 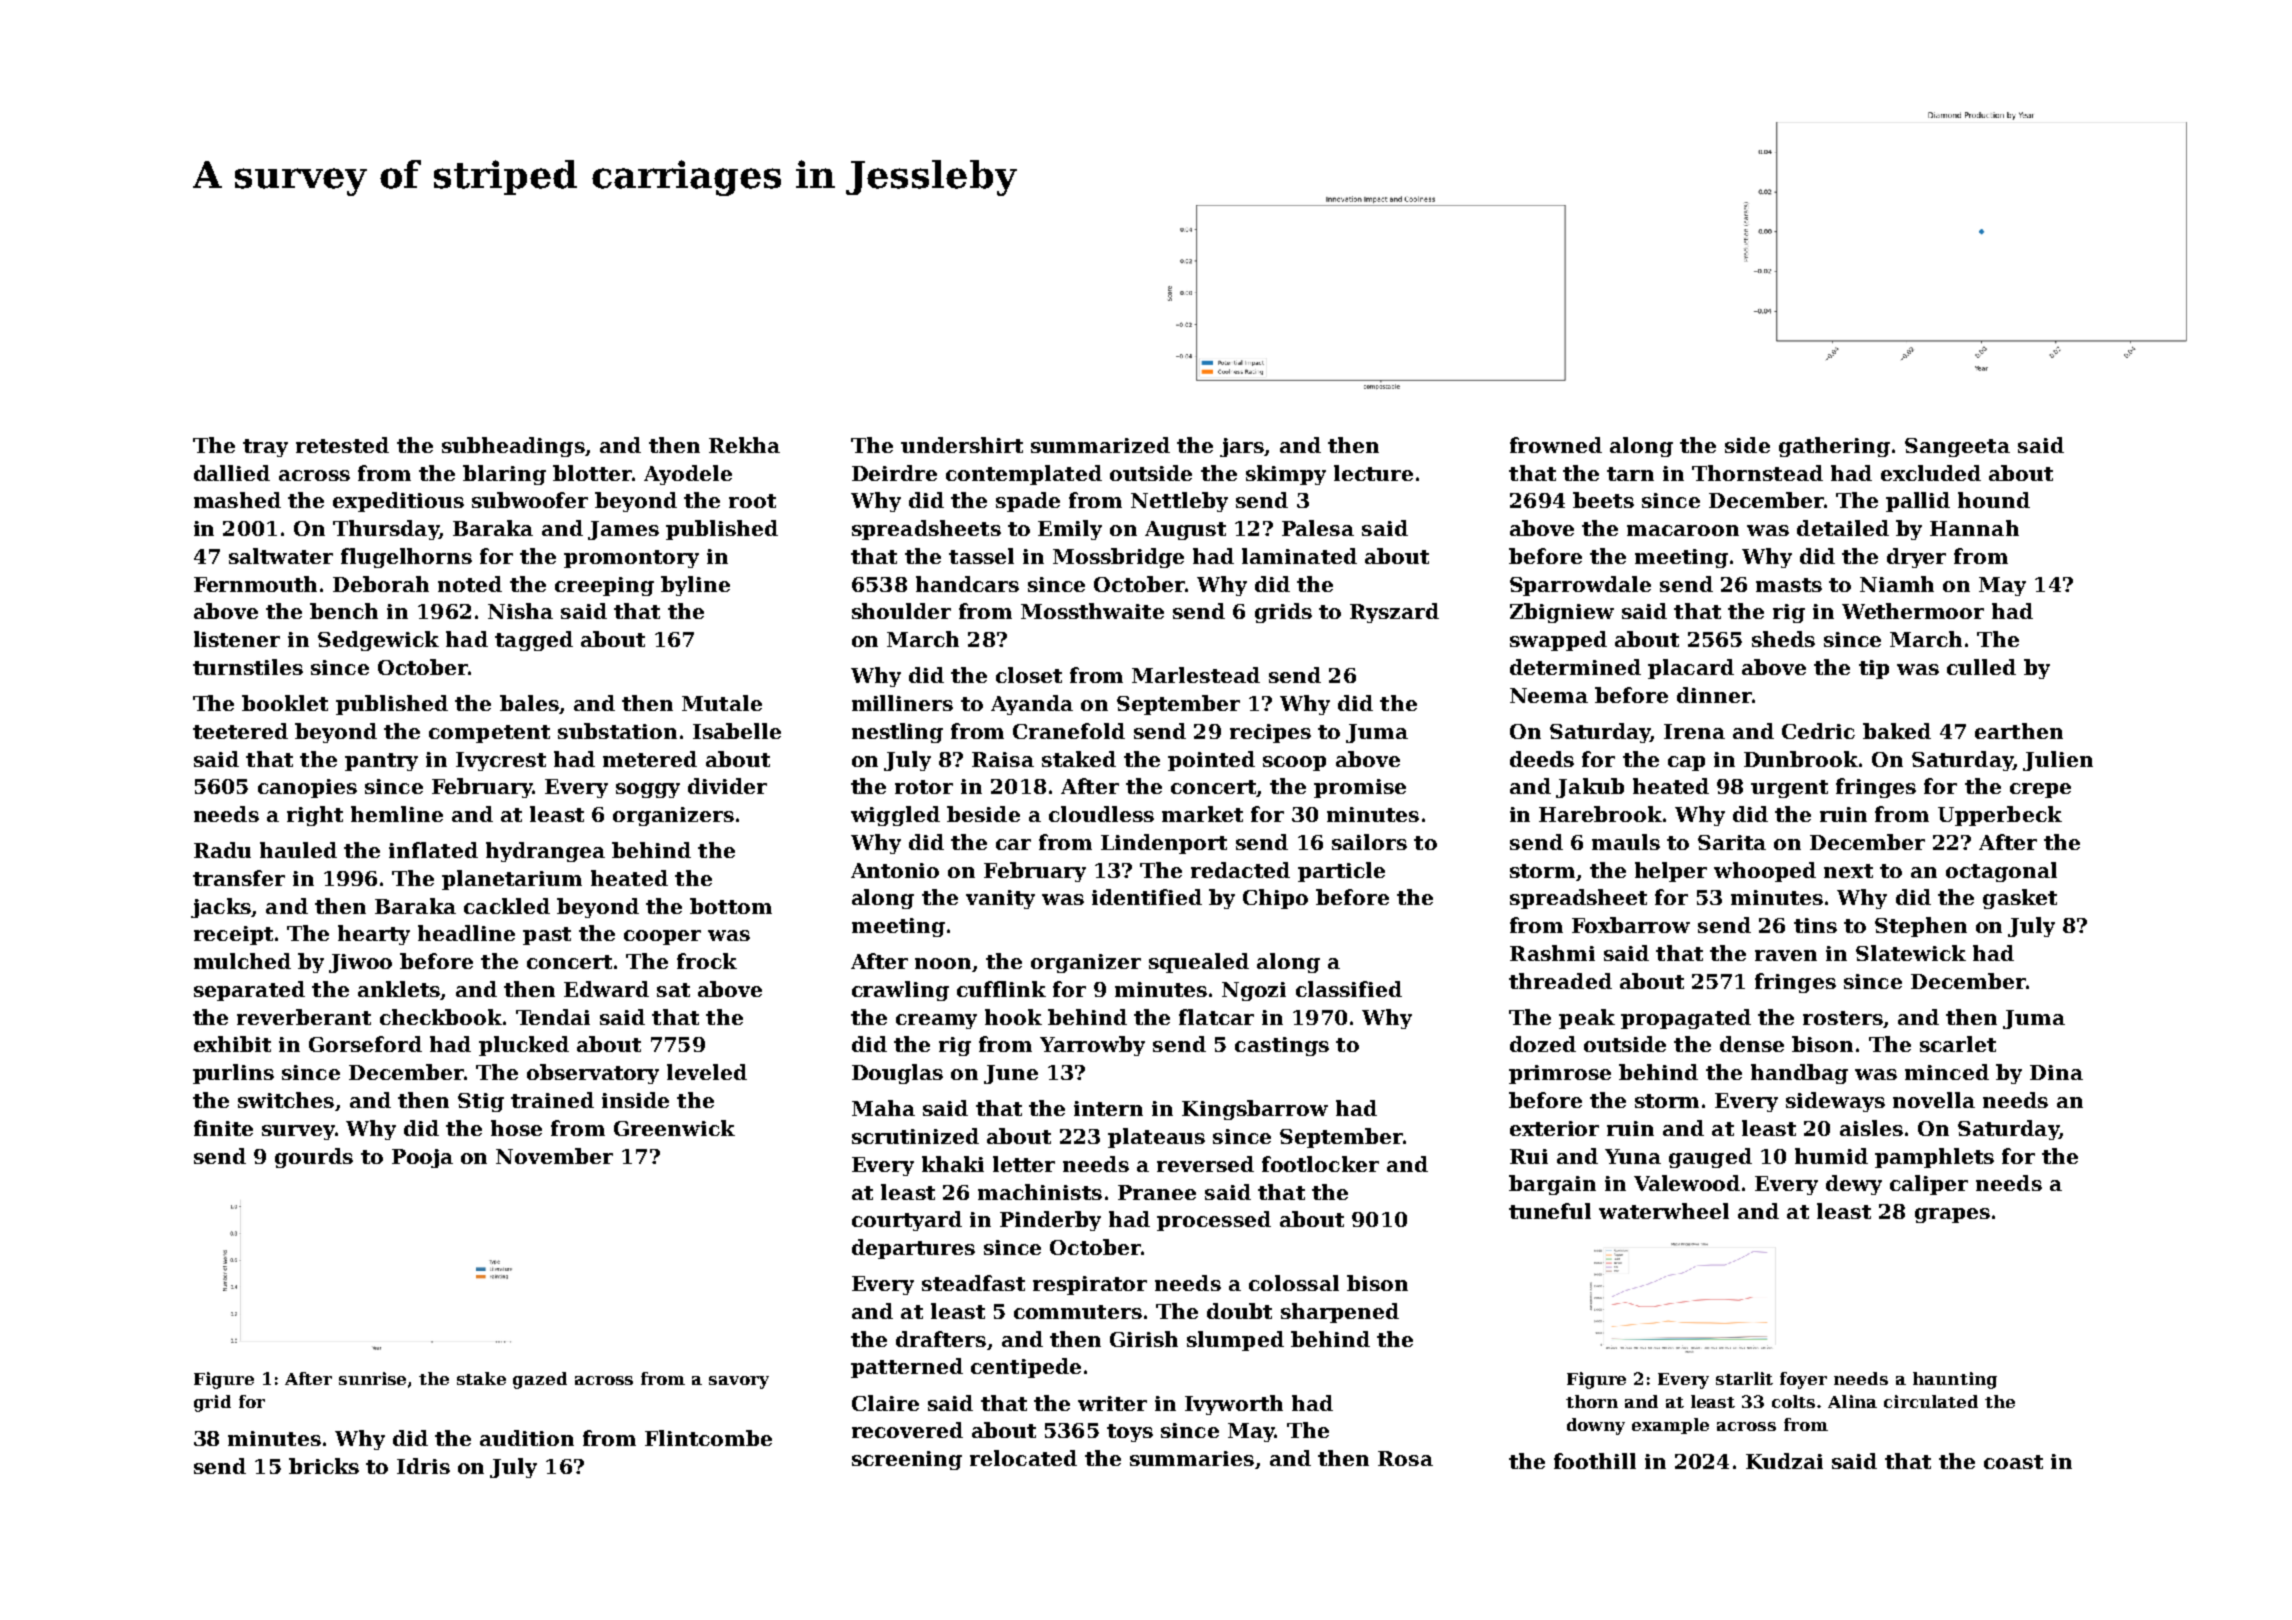 I want to click on bricks, so click(x=324, y=1466).
